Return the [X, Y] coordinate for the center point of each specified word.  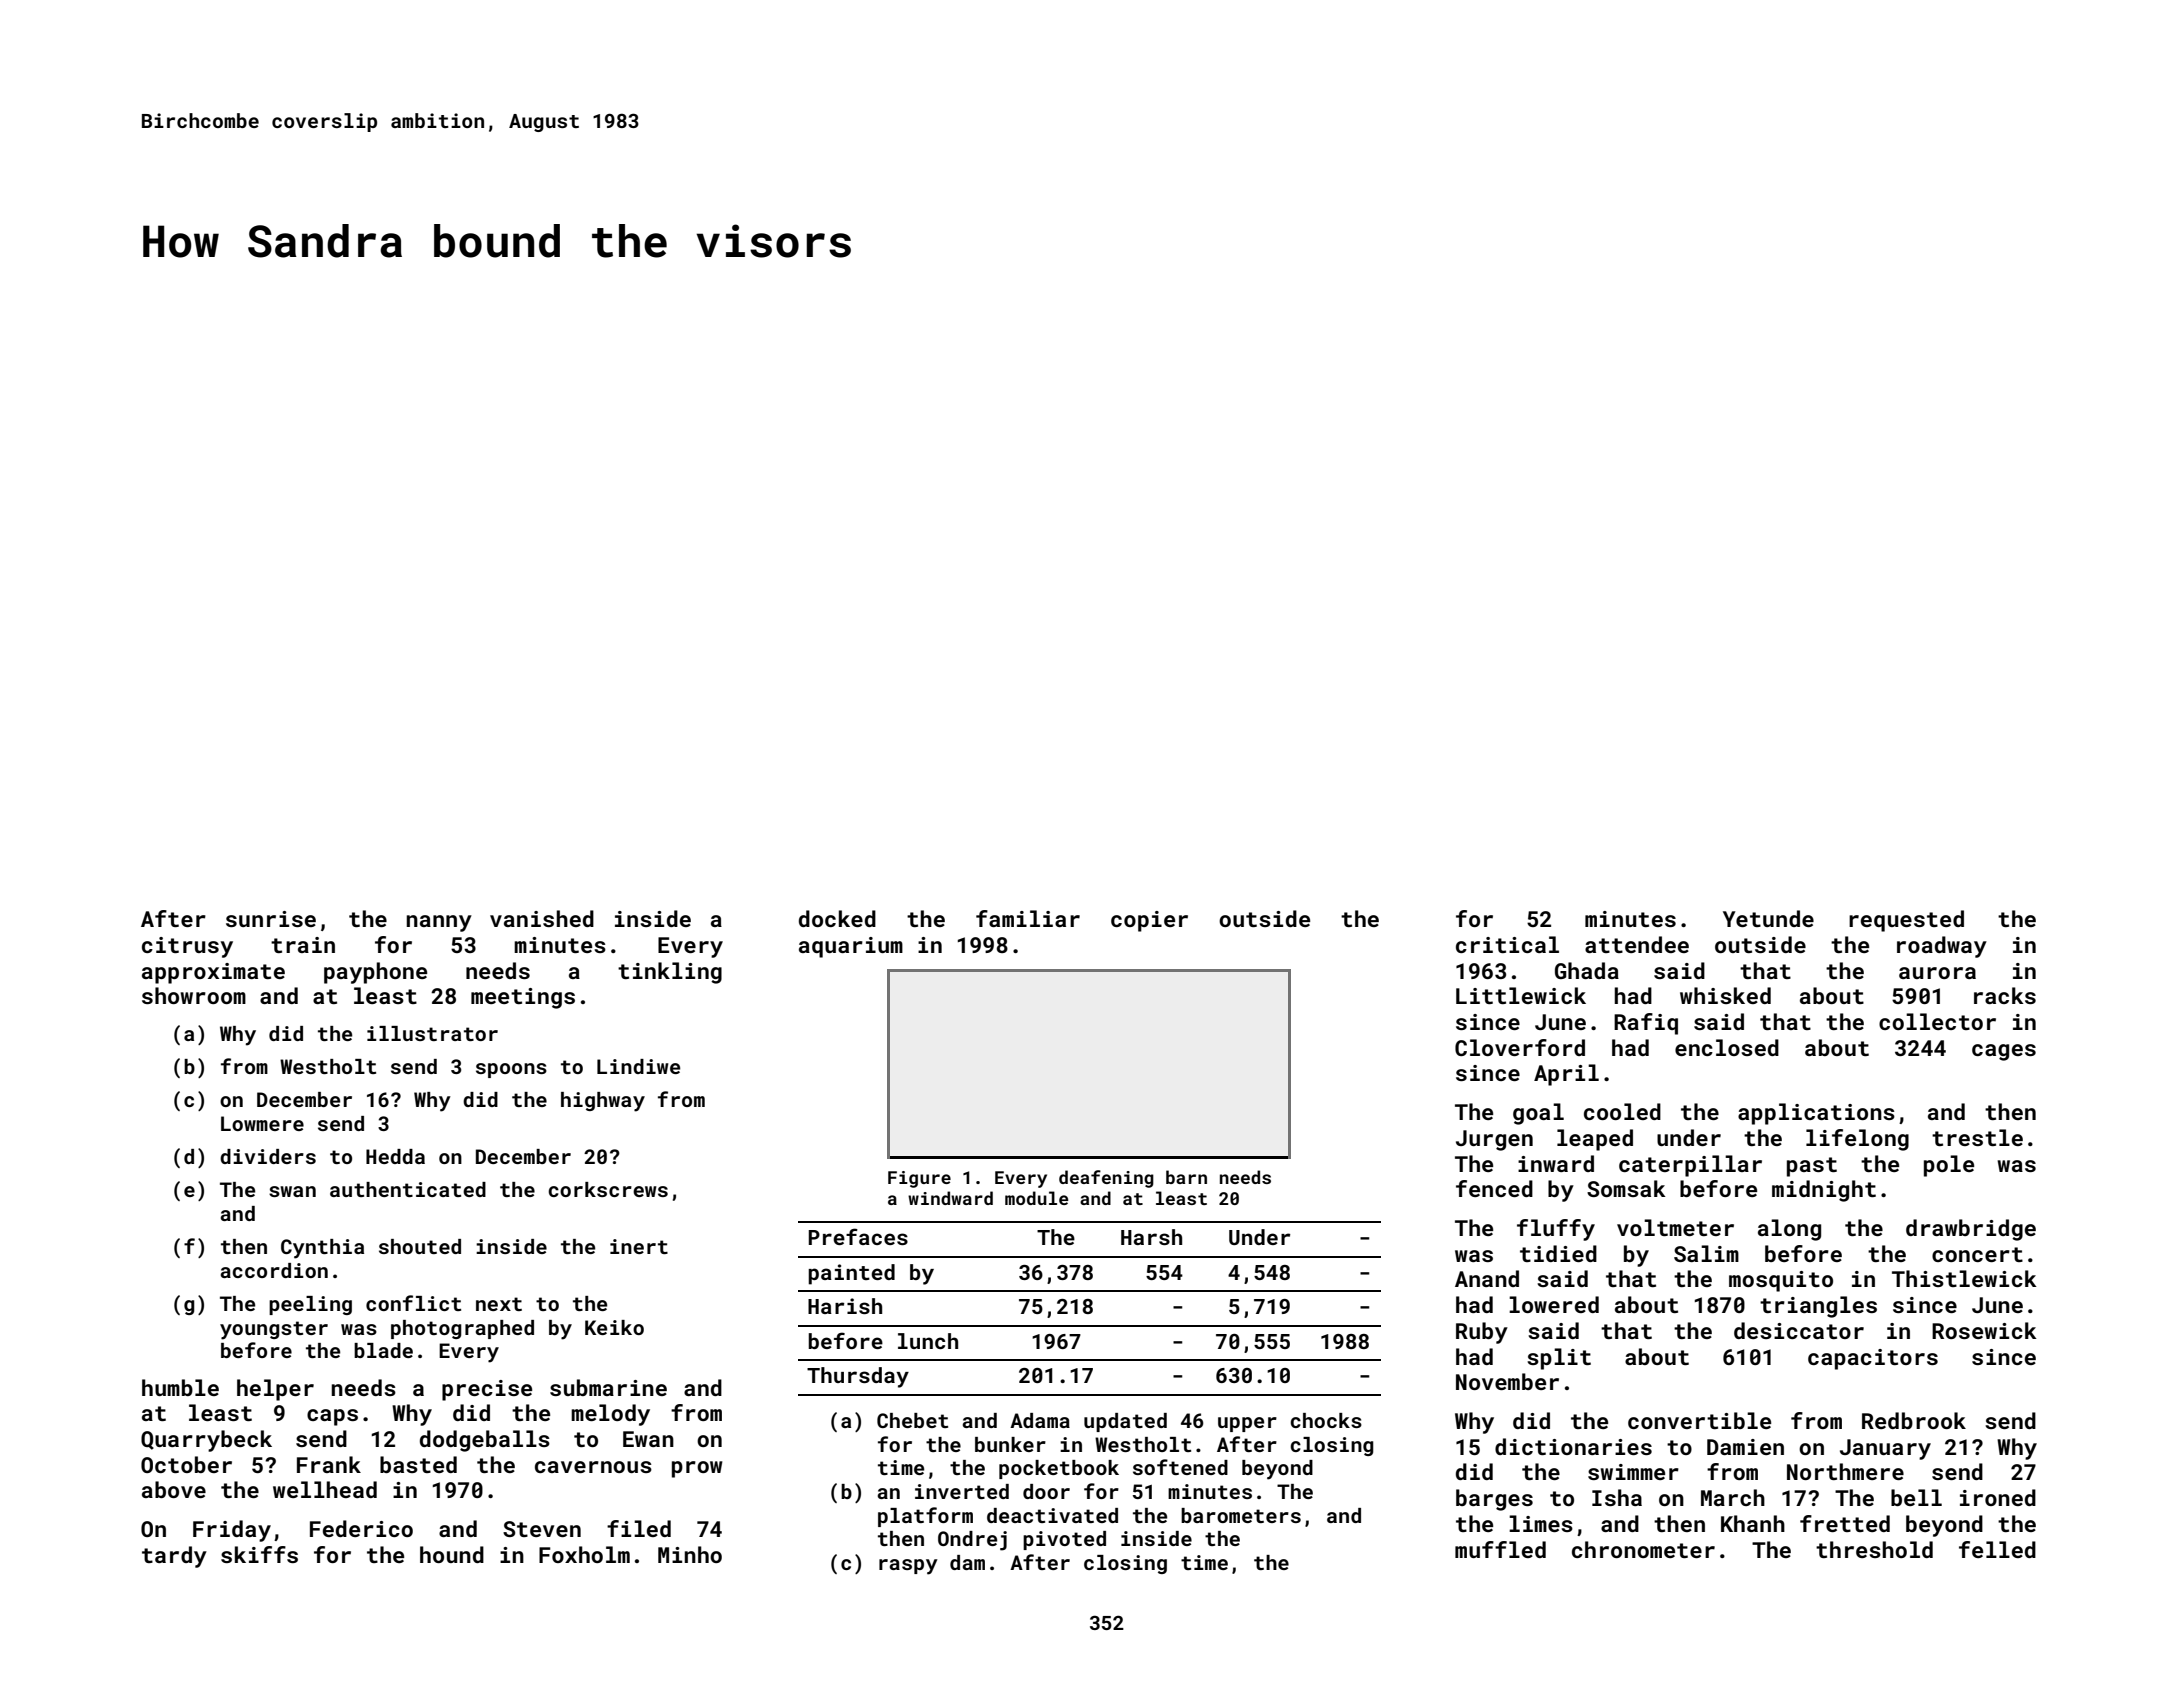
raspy [908, 1567]
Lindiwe [638, 1066]
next [499, 1304]
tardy [174, 1557]
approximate [213, 973]
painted [851, 1274]
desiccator [1799, 1330]
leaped [1595, 1140]
